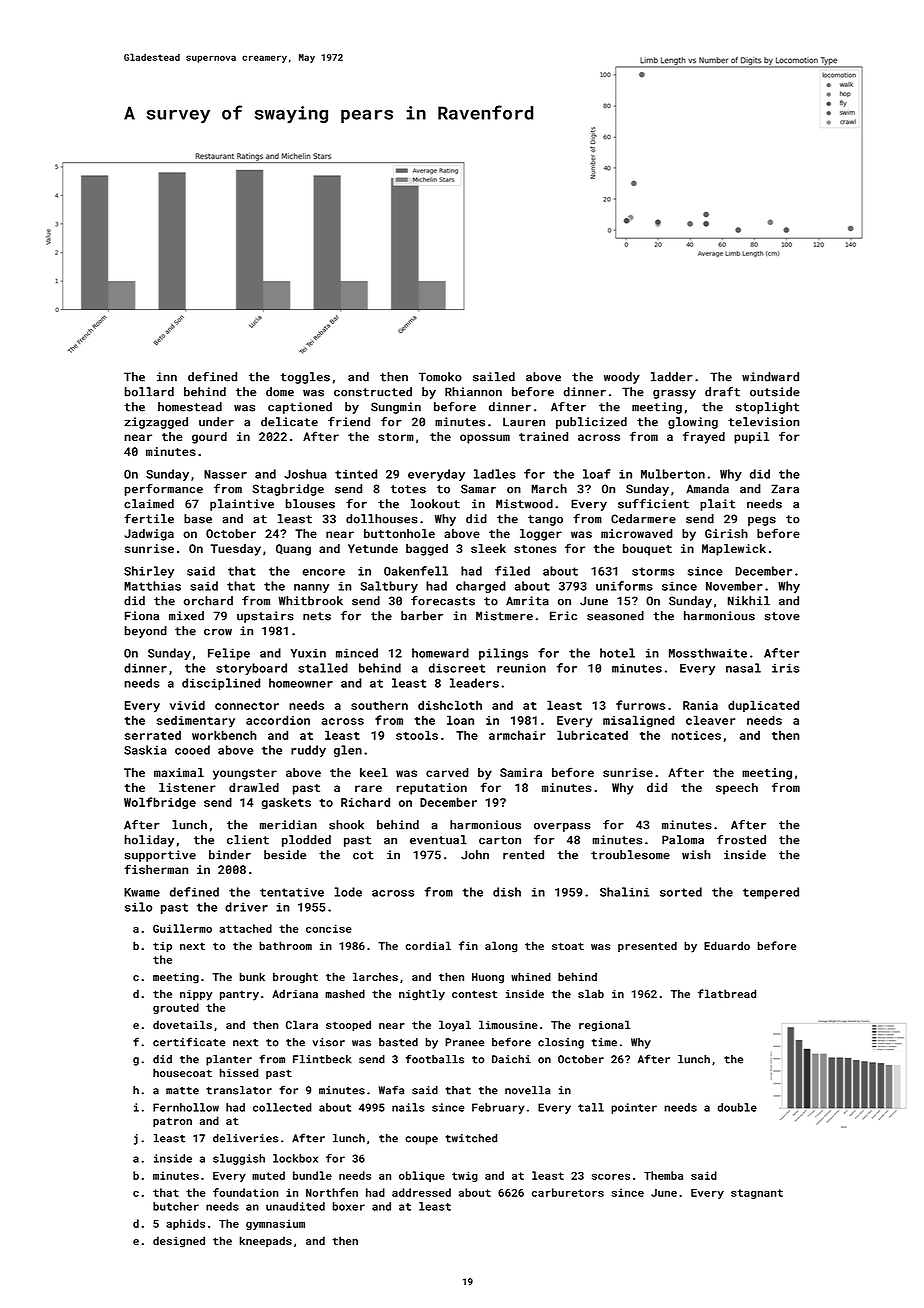 Image resolution: width=924 pixels, height=1308 pixels. I want to click on lookout, so click(435, 504).
